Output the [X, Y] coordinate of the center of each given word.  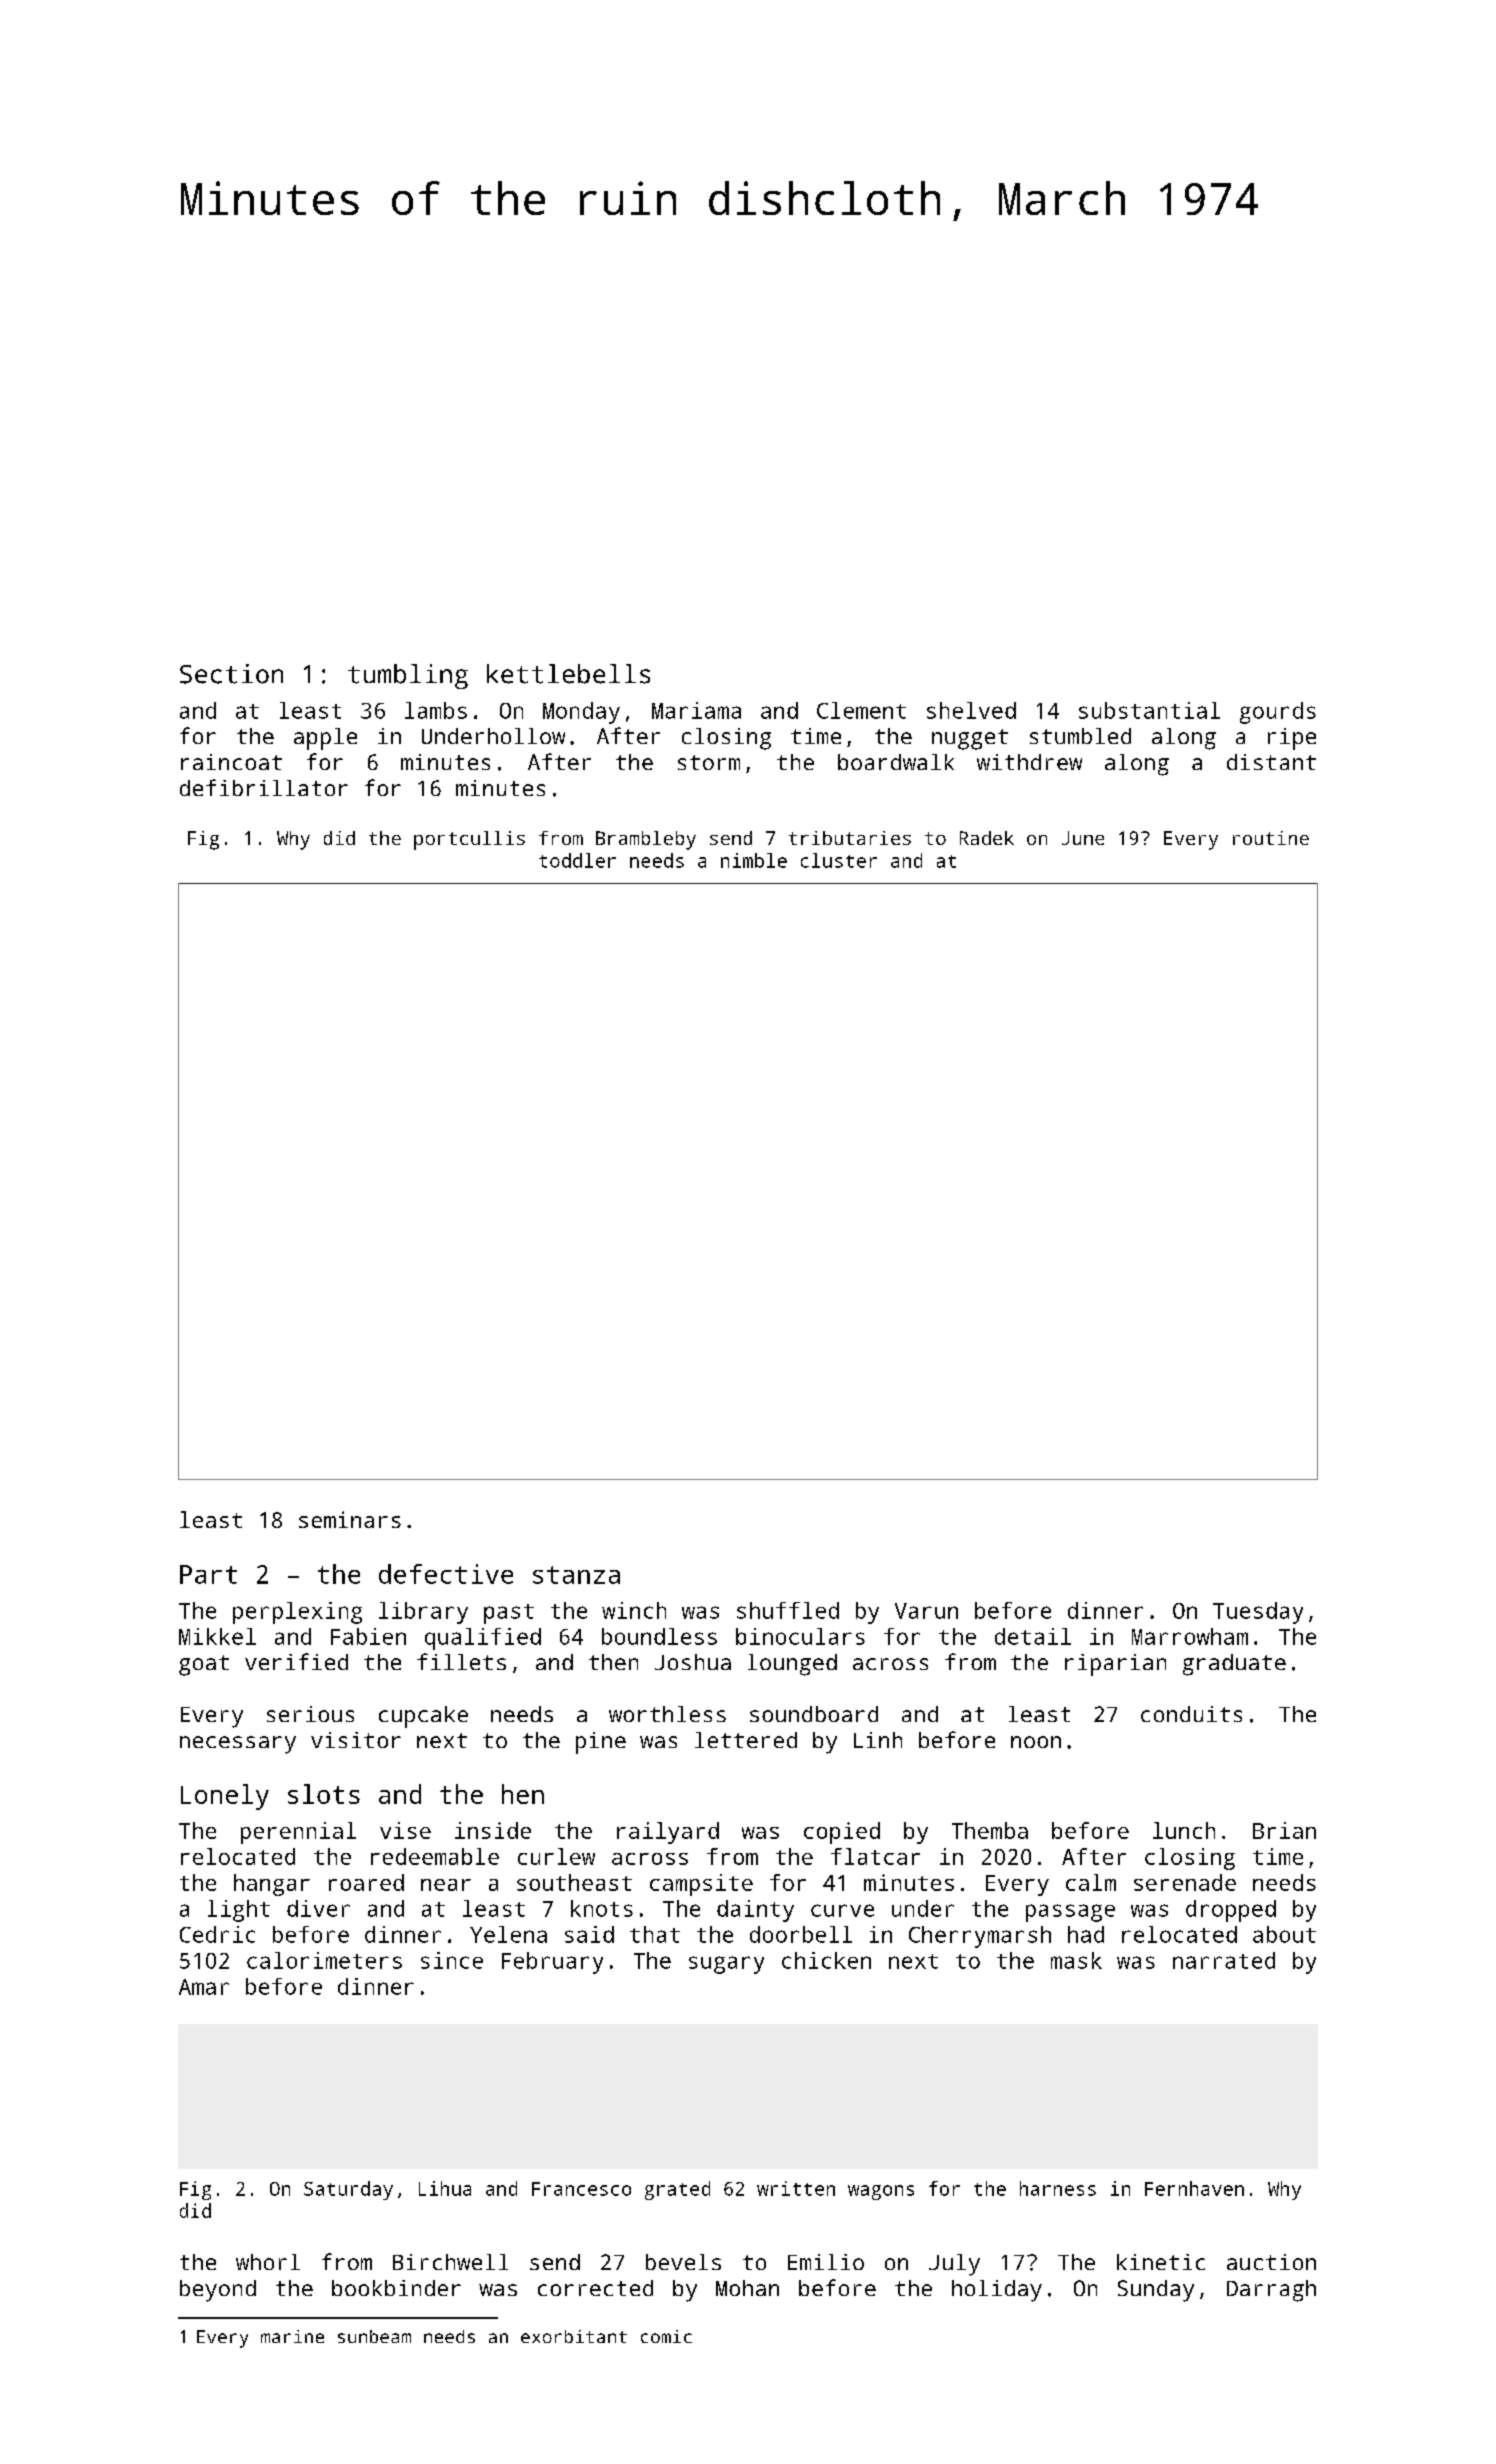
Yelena [508, 1934]
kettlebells [568, 674]
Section [231, 674]
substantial [1149, 710]
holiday [997, 2291]
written [796, 2188]
